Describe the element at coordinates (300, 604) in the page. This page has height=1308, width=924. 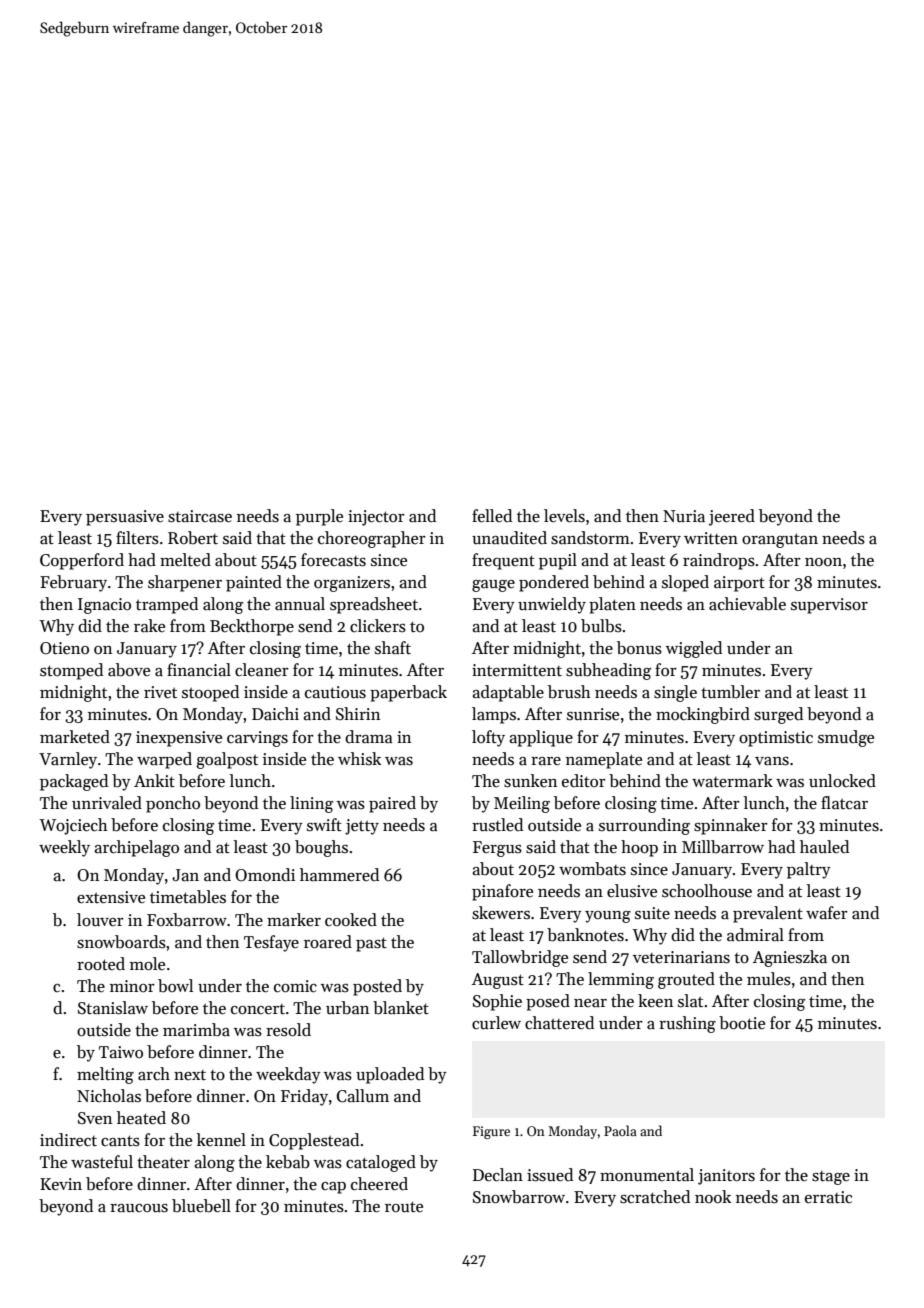
I see `annual` at that location.
